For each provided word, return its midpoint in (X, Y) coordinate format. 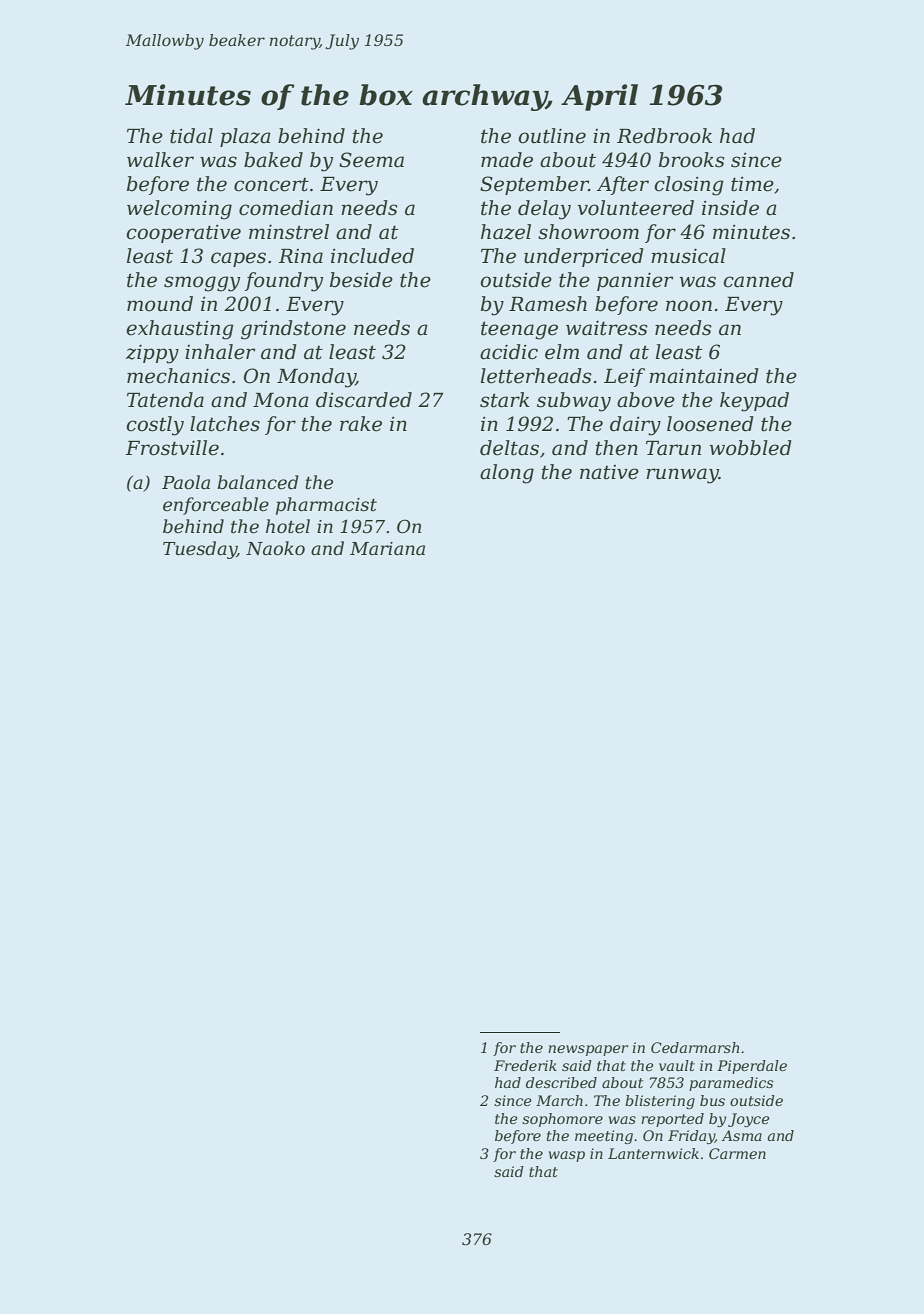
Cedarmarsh (695, 1047)
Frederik (525, 1065)
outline (552, 136)
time (752, 184)
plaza (245, 137)
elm (562, 352)
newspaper (588, 1050)
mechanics (178, 376)
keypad (754, 402)
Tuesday (200, 550)
